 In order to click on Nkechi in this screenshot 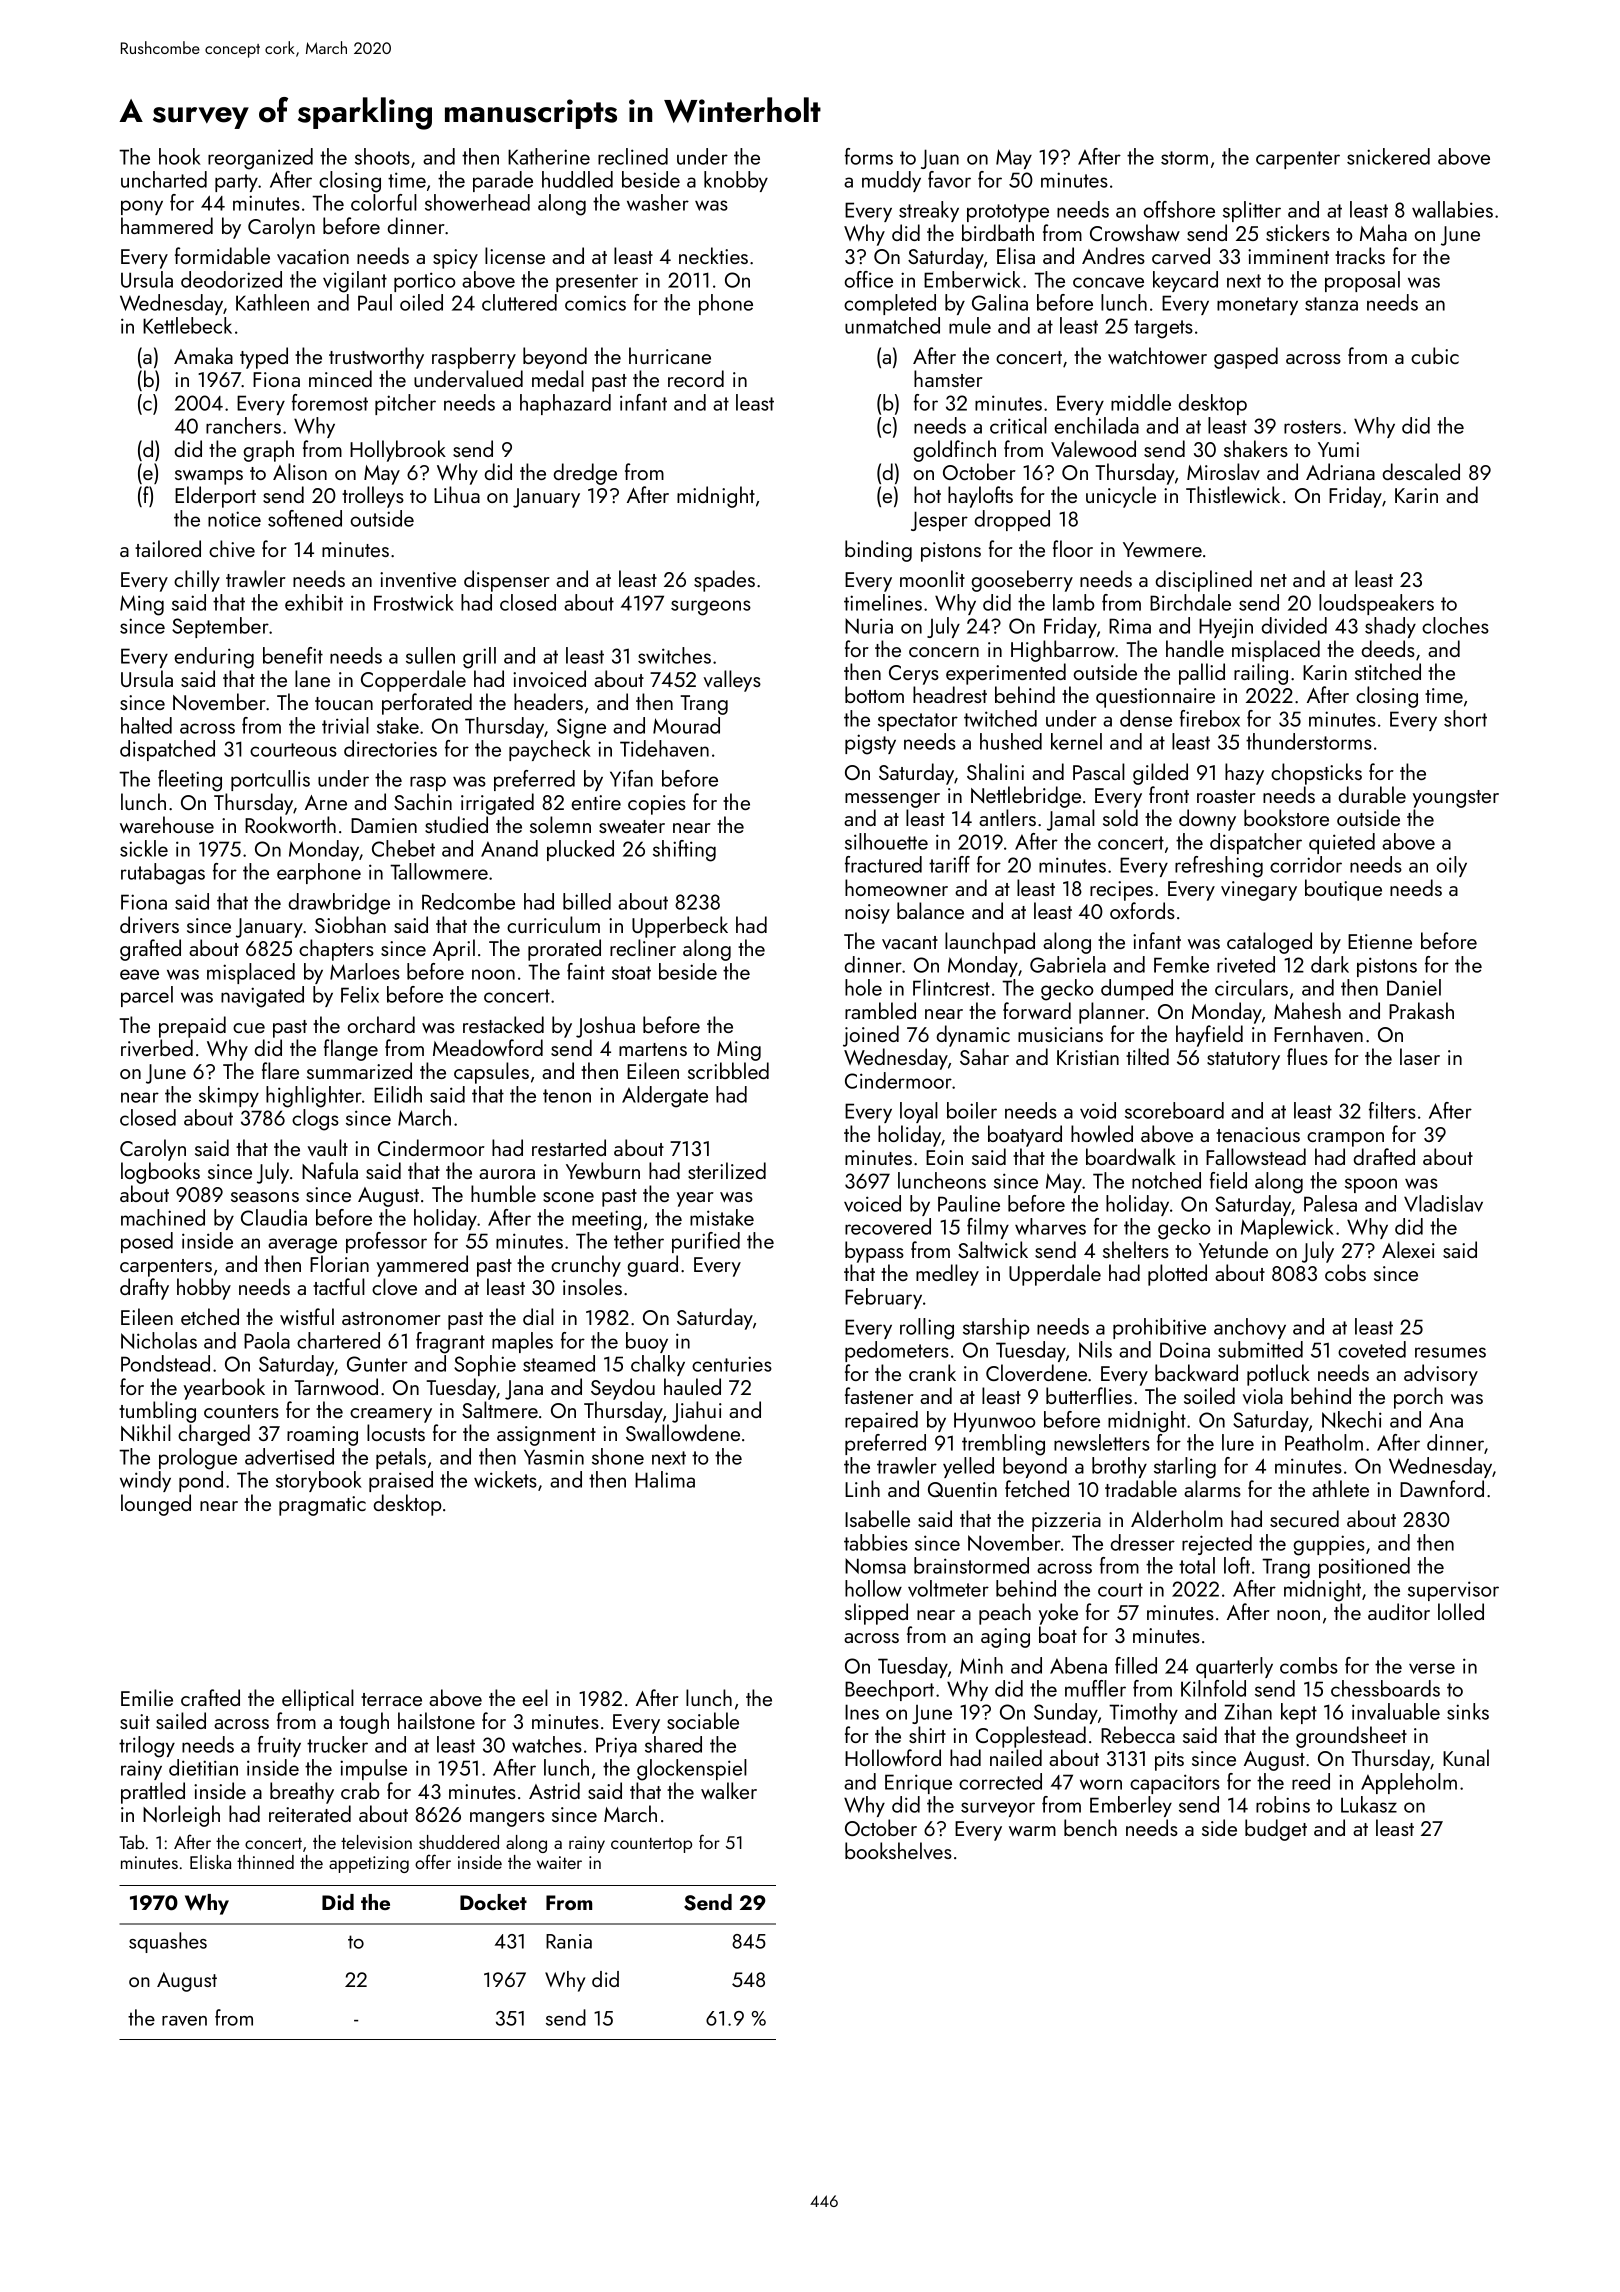, I will do `click(1352, 1419)`.
